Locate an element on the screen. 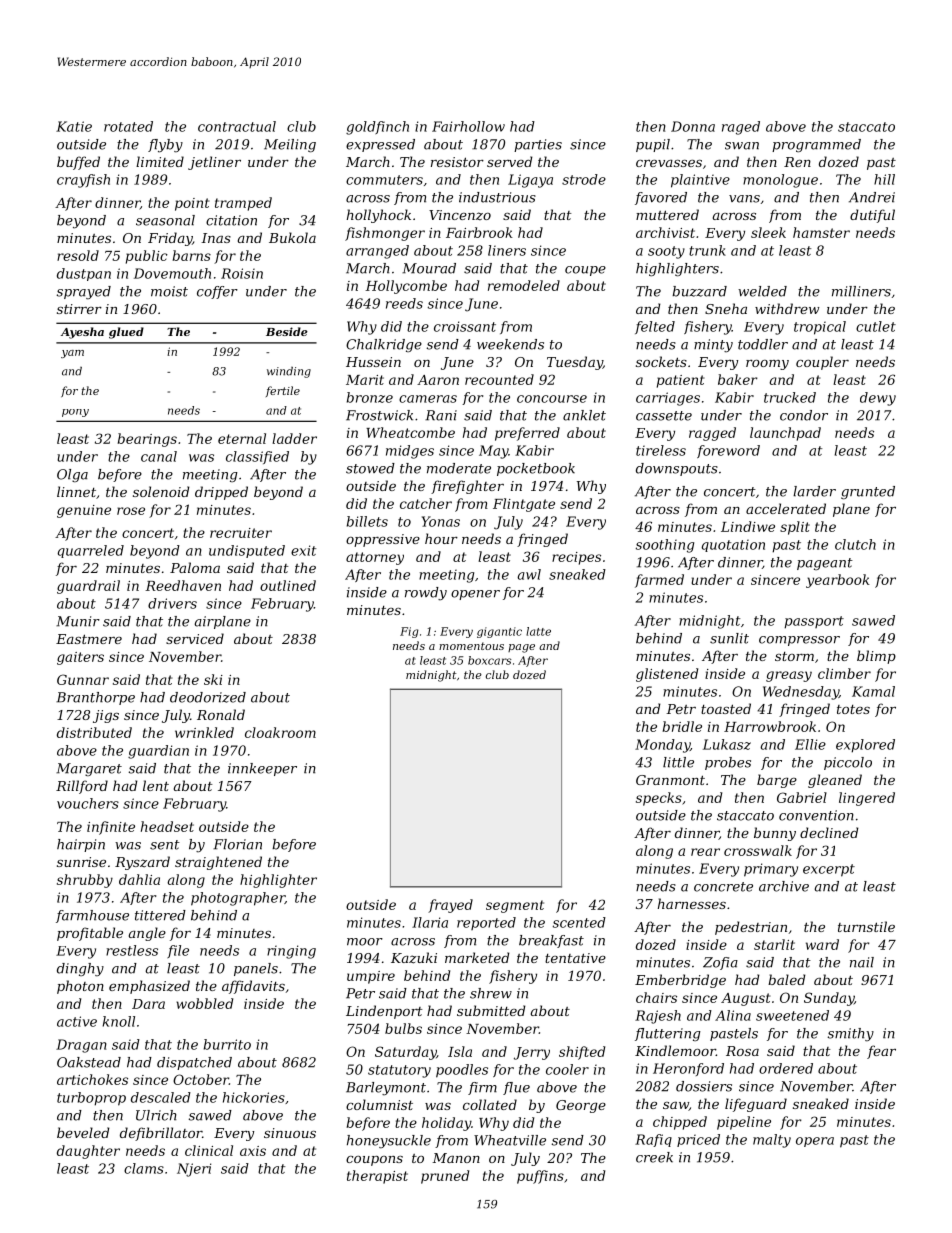 The image size is (952, 1233). commuters is located at coordinates (384, 180).
